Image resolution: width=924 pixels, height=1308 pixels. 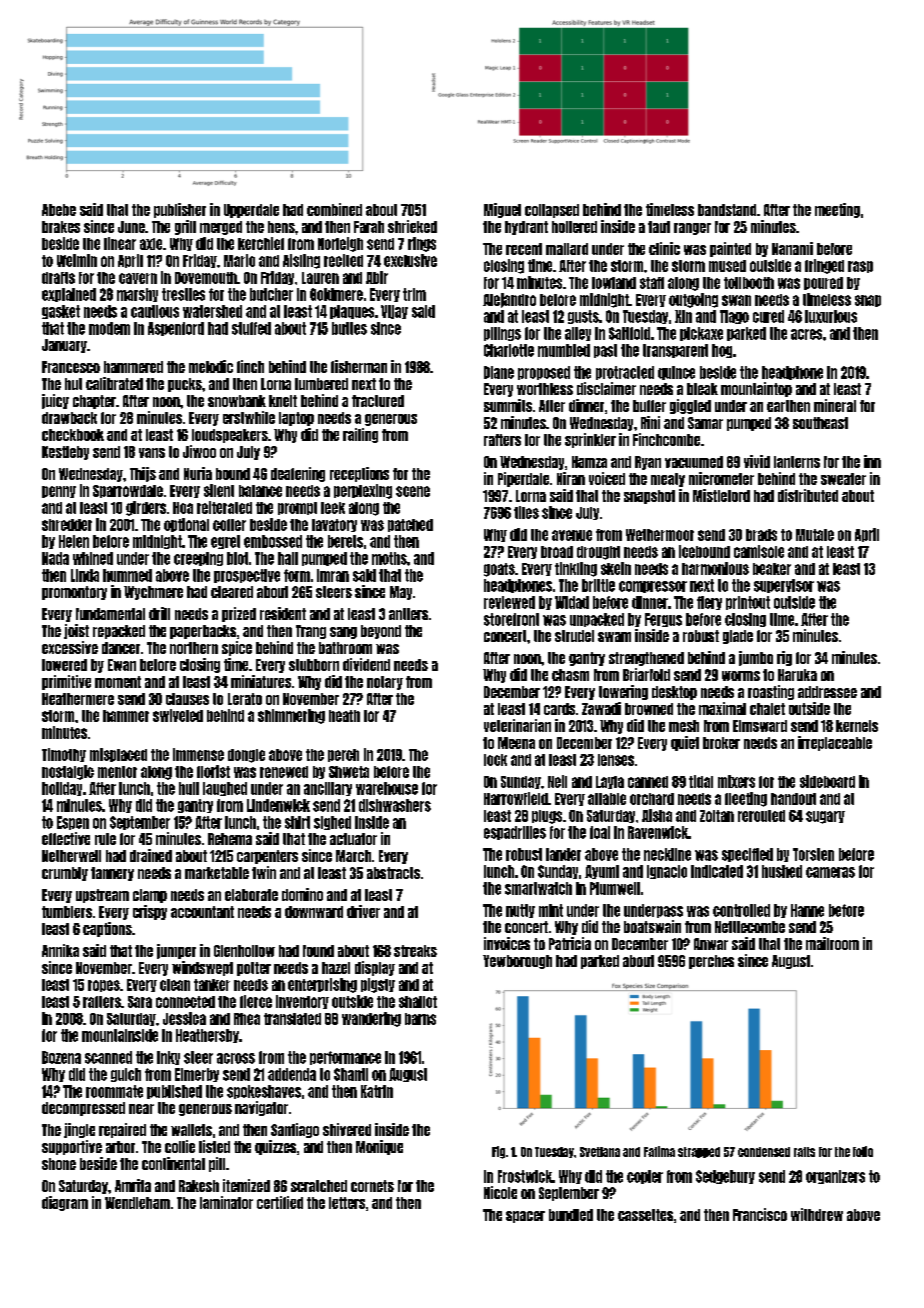 I want to click on tidal, so click(x=701, y=781).
